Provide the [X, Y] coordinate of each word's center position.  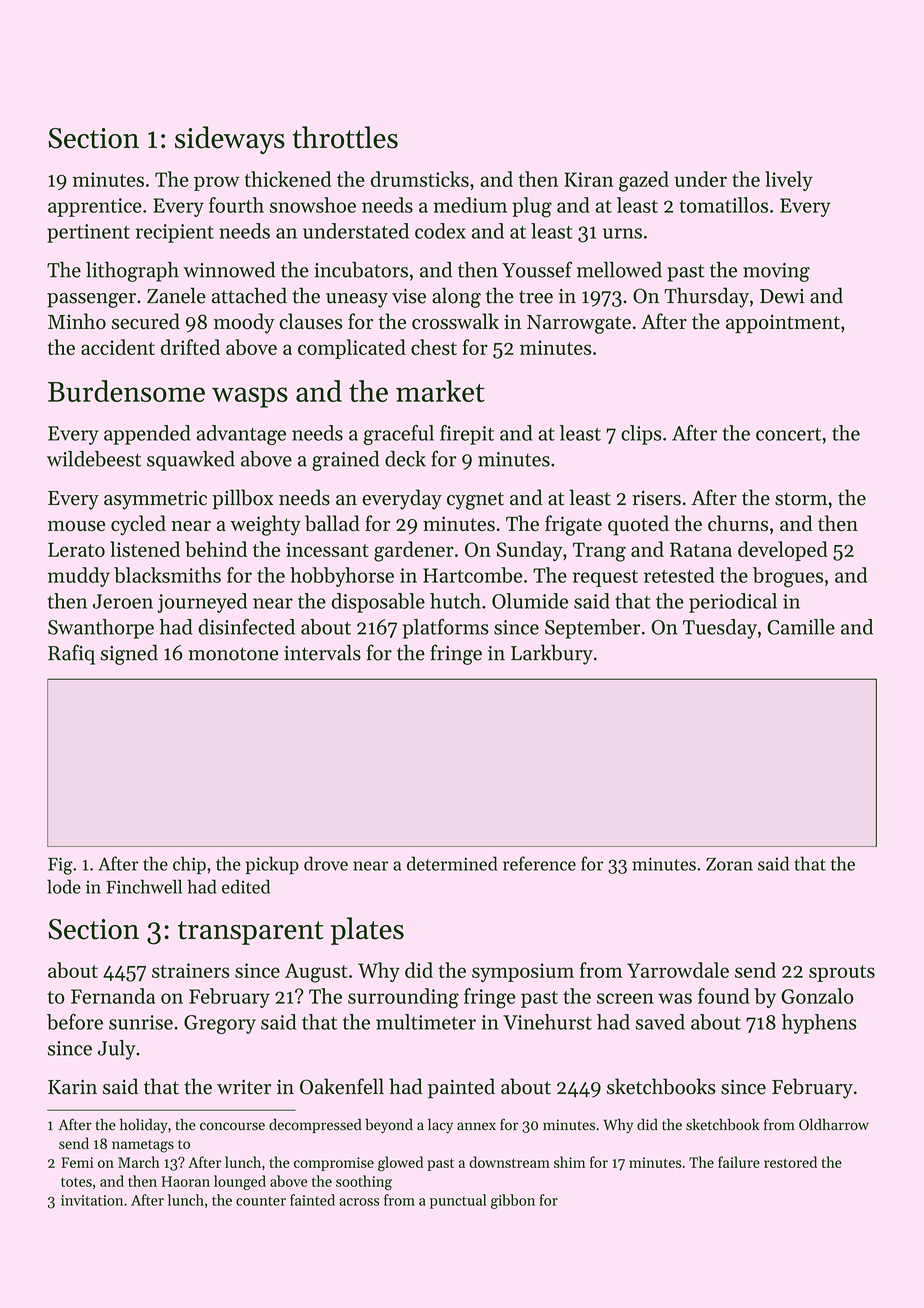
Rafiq [71, 654]
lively [789, 181]
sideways [230, 140]
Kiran [588, 179]
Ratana [701, 549]
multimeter [426, 1022]
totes [76, 1182]
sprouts [842, 973]
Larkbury [552, 655]
